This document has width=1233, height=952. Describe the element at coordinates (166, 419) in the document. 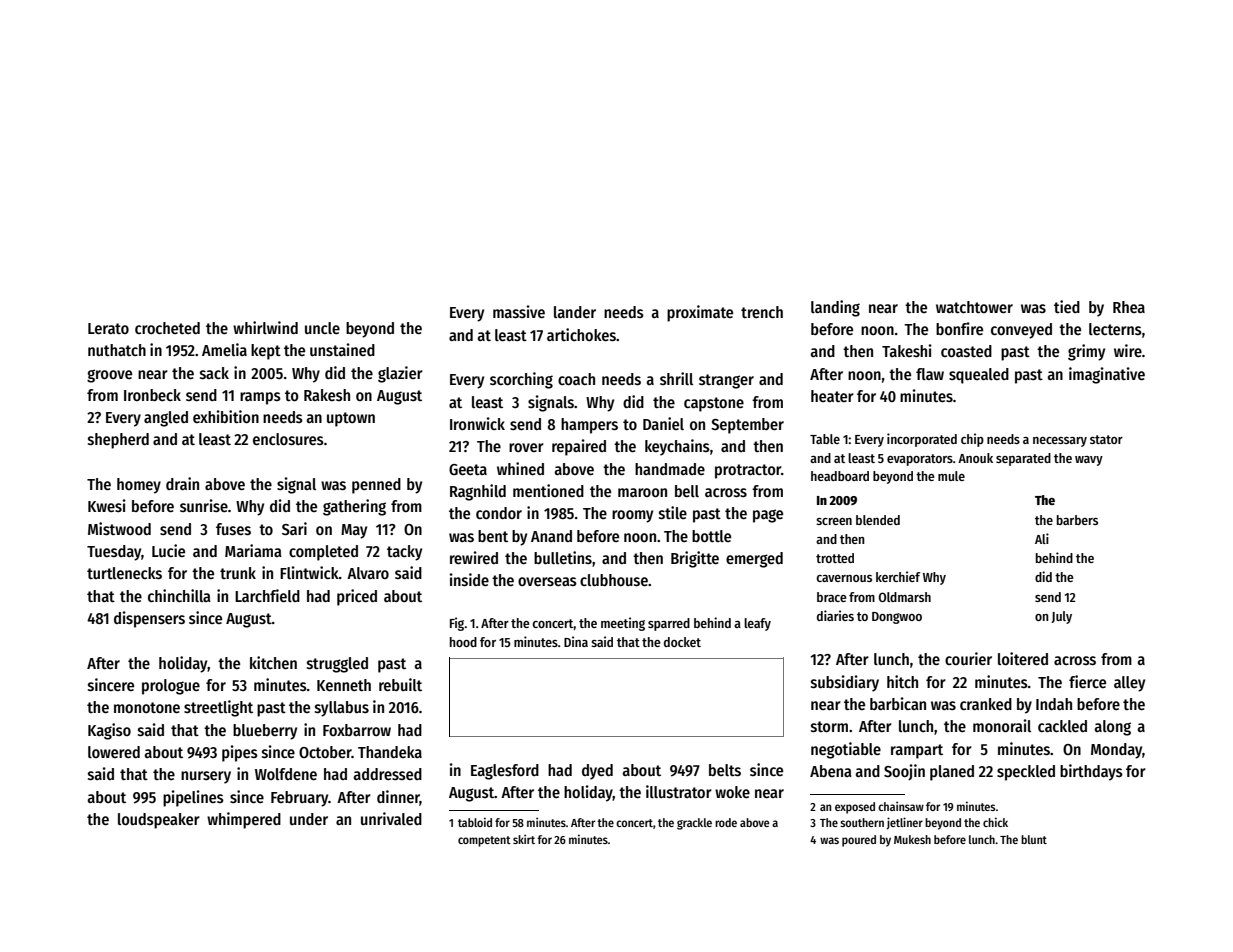

I see `angled` at that location.
